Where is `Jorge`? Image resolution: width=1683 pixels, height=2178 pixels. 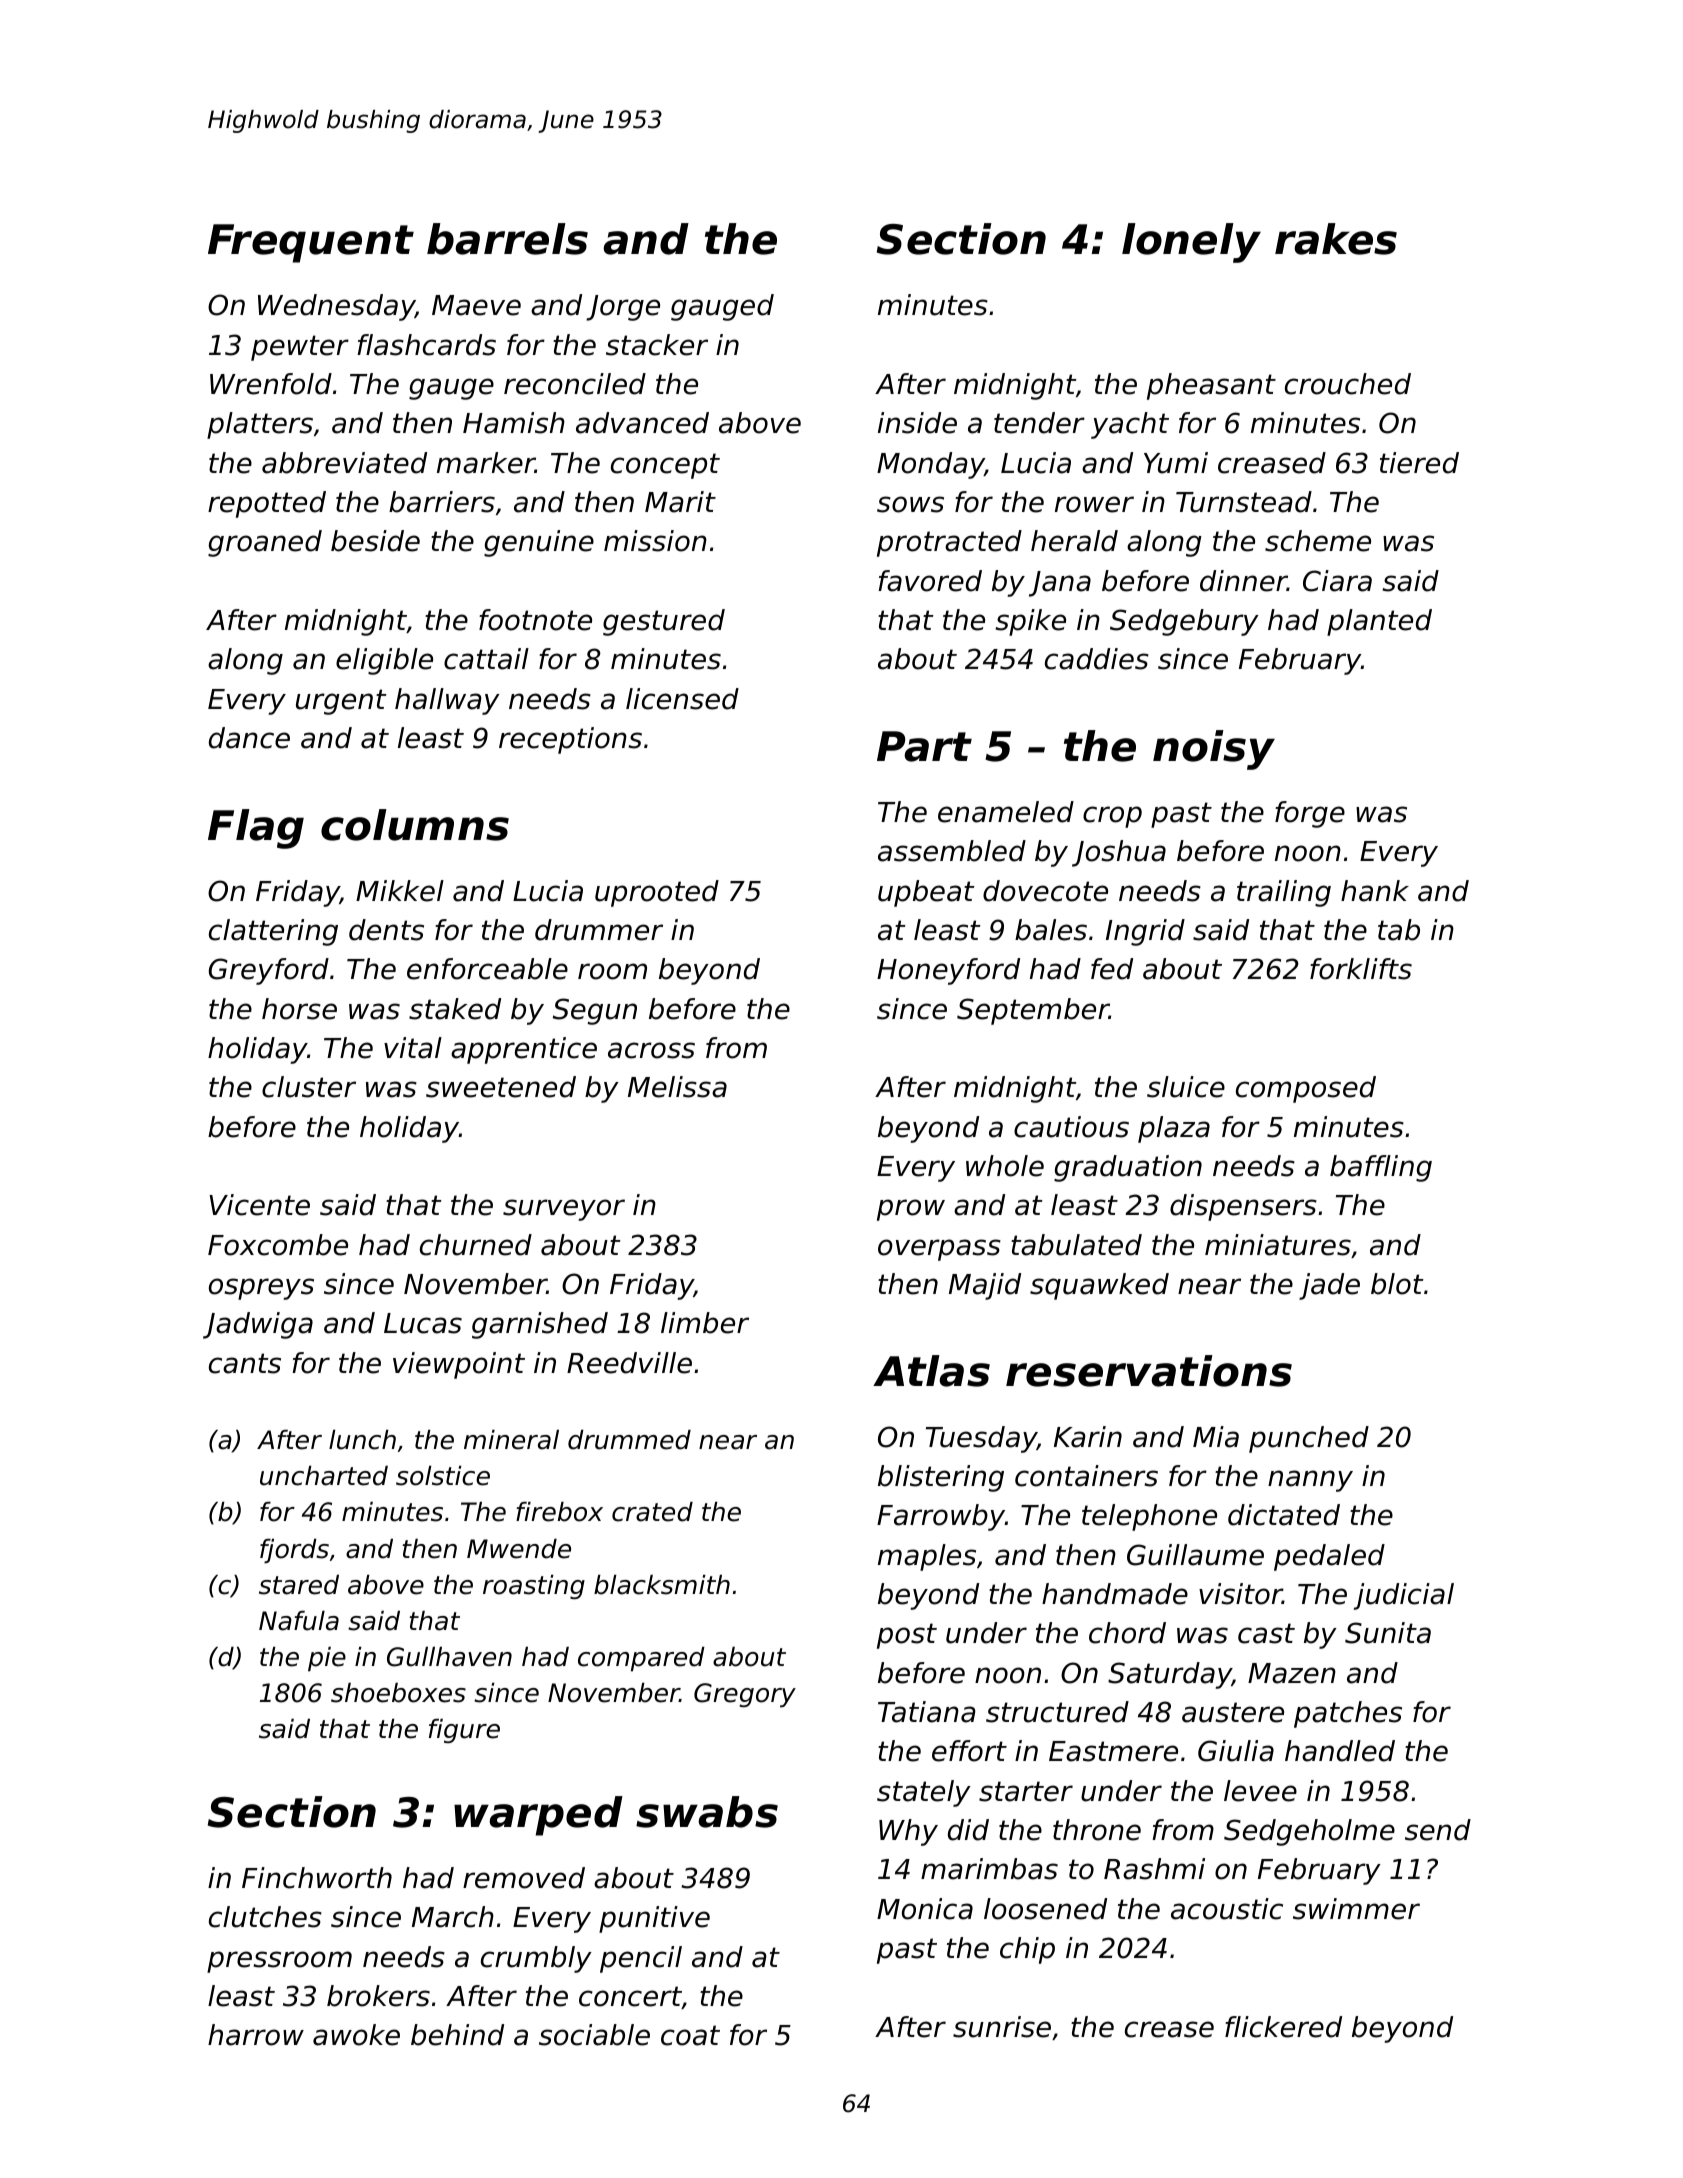
Jorge is located at coordinates (623, 308).
